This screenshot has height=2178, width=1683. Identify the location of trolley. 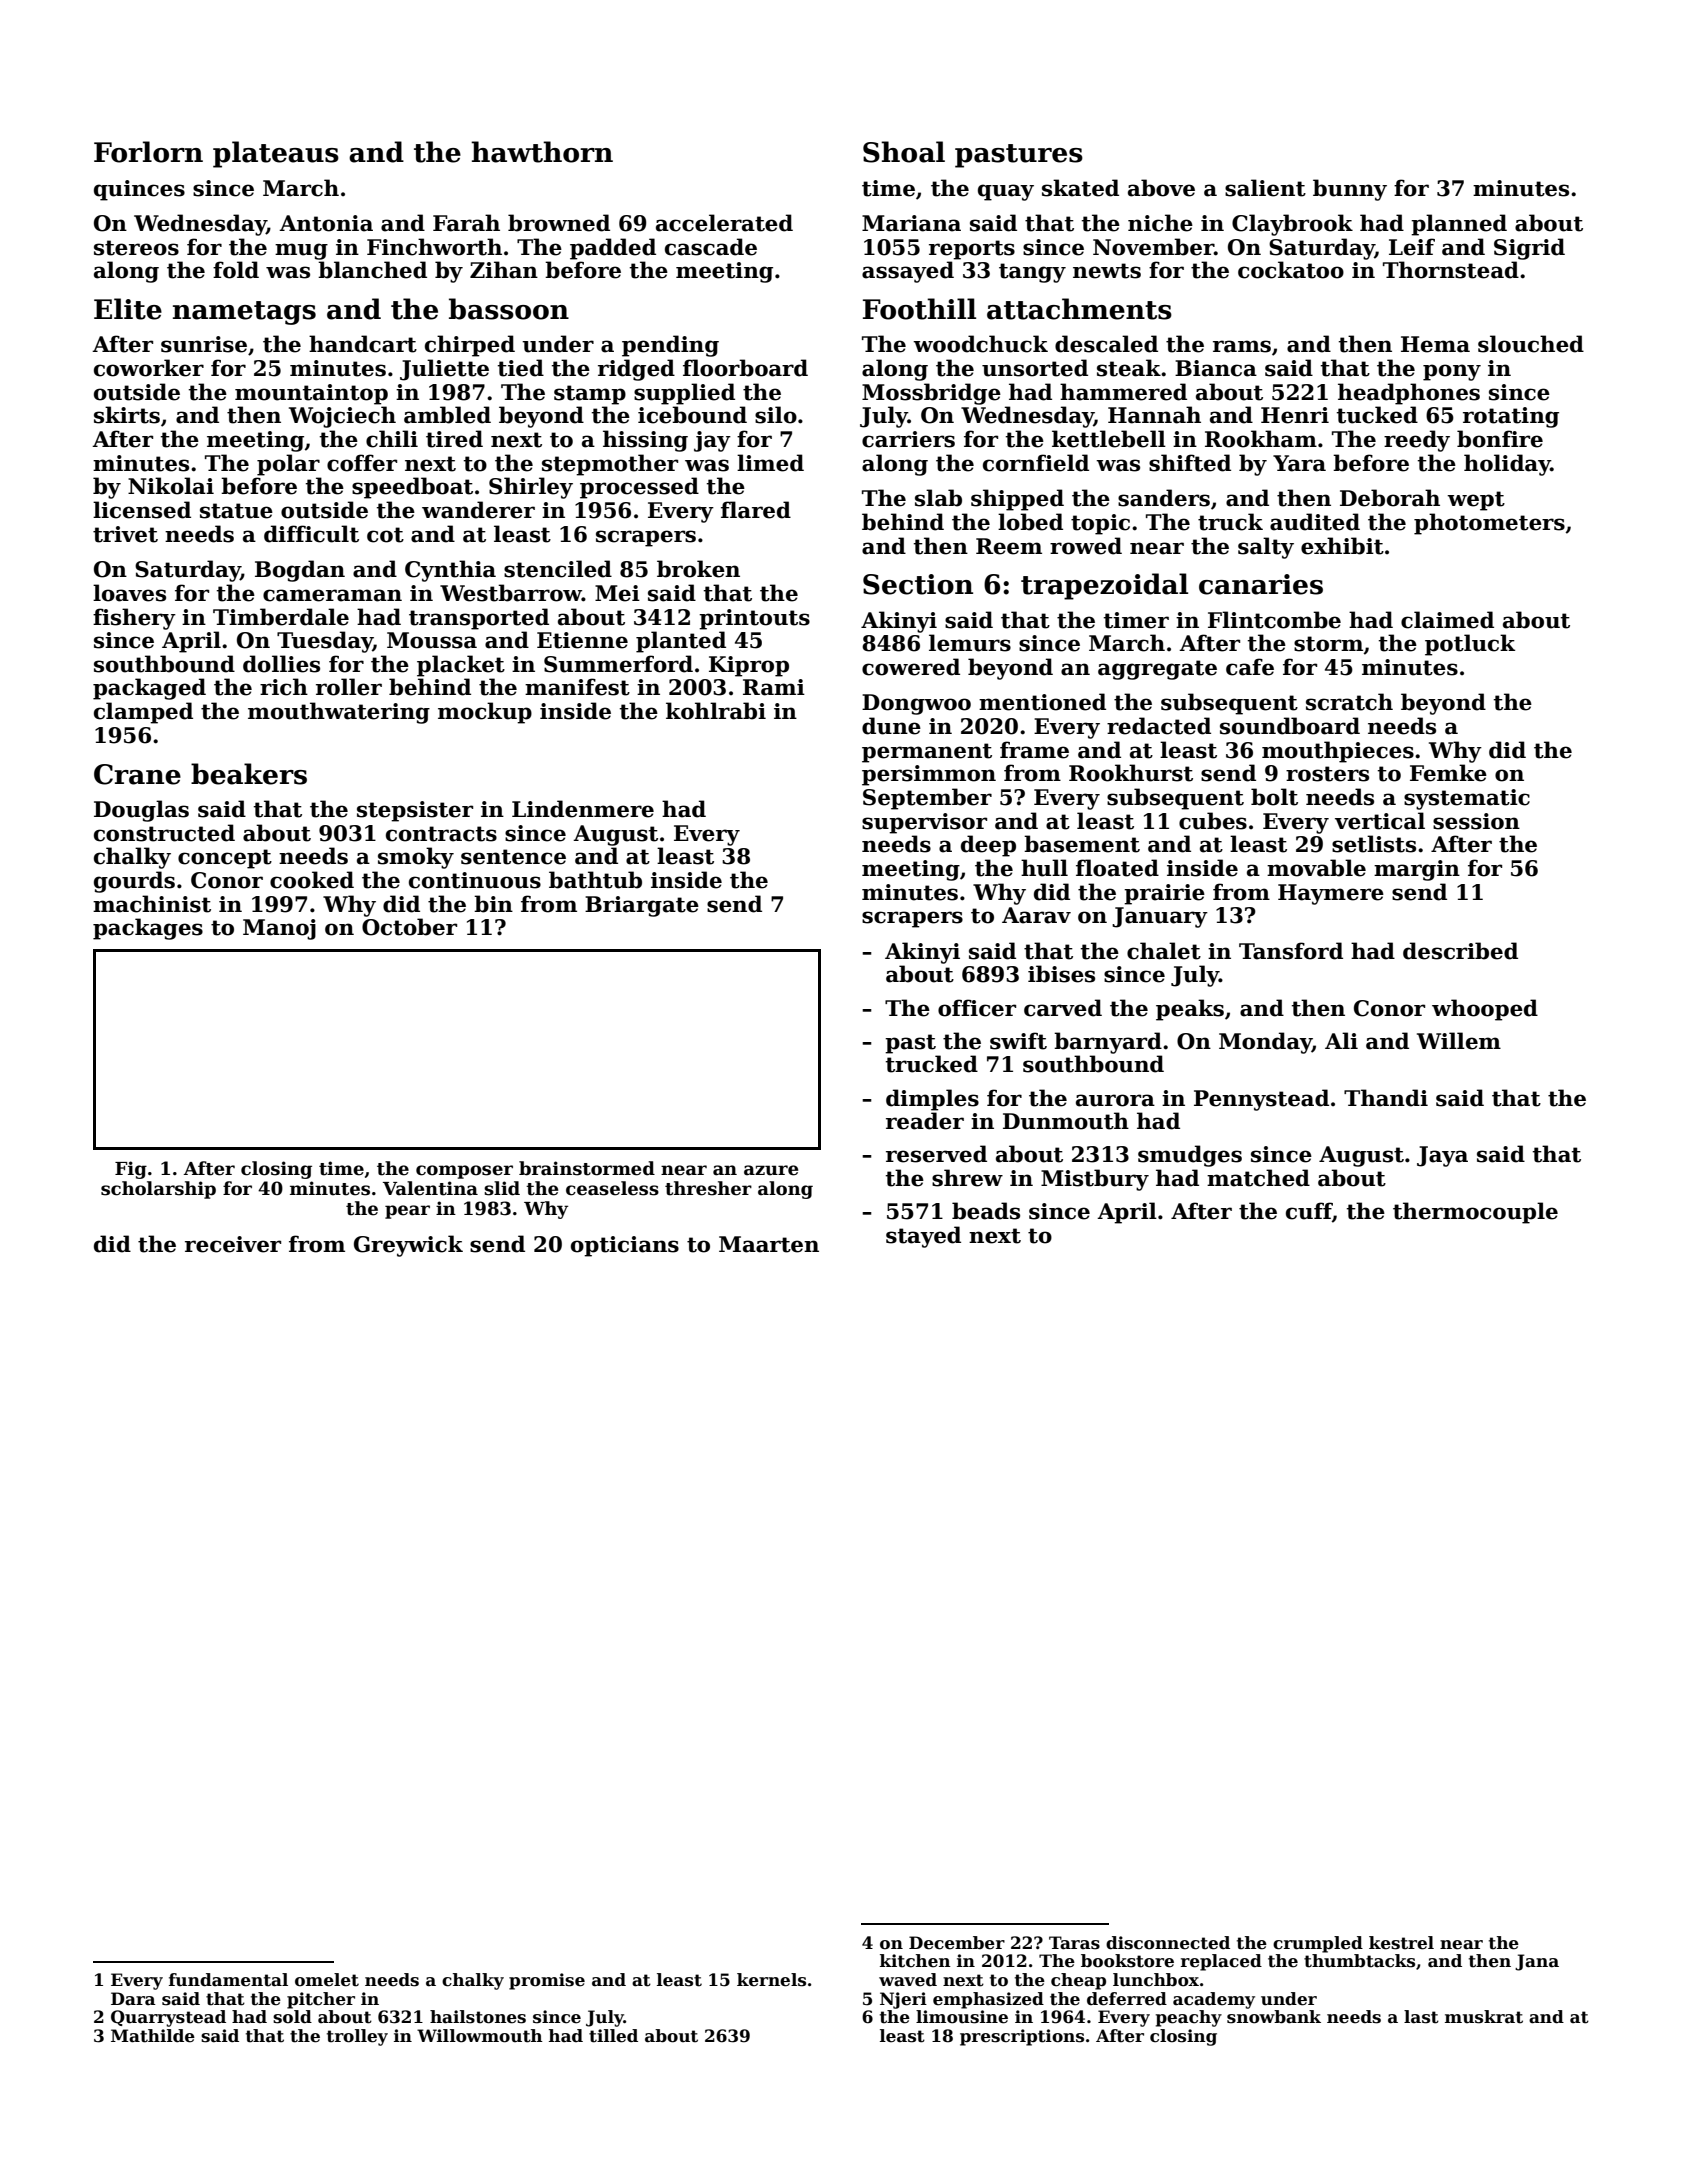
(357, 2037).
